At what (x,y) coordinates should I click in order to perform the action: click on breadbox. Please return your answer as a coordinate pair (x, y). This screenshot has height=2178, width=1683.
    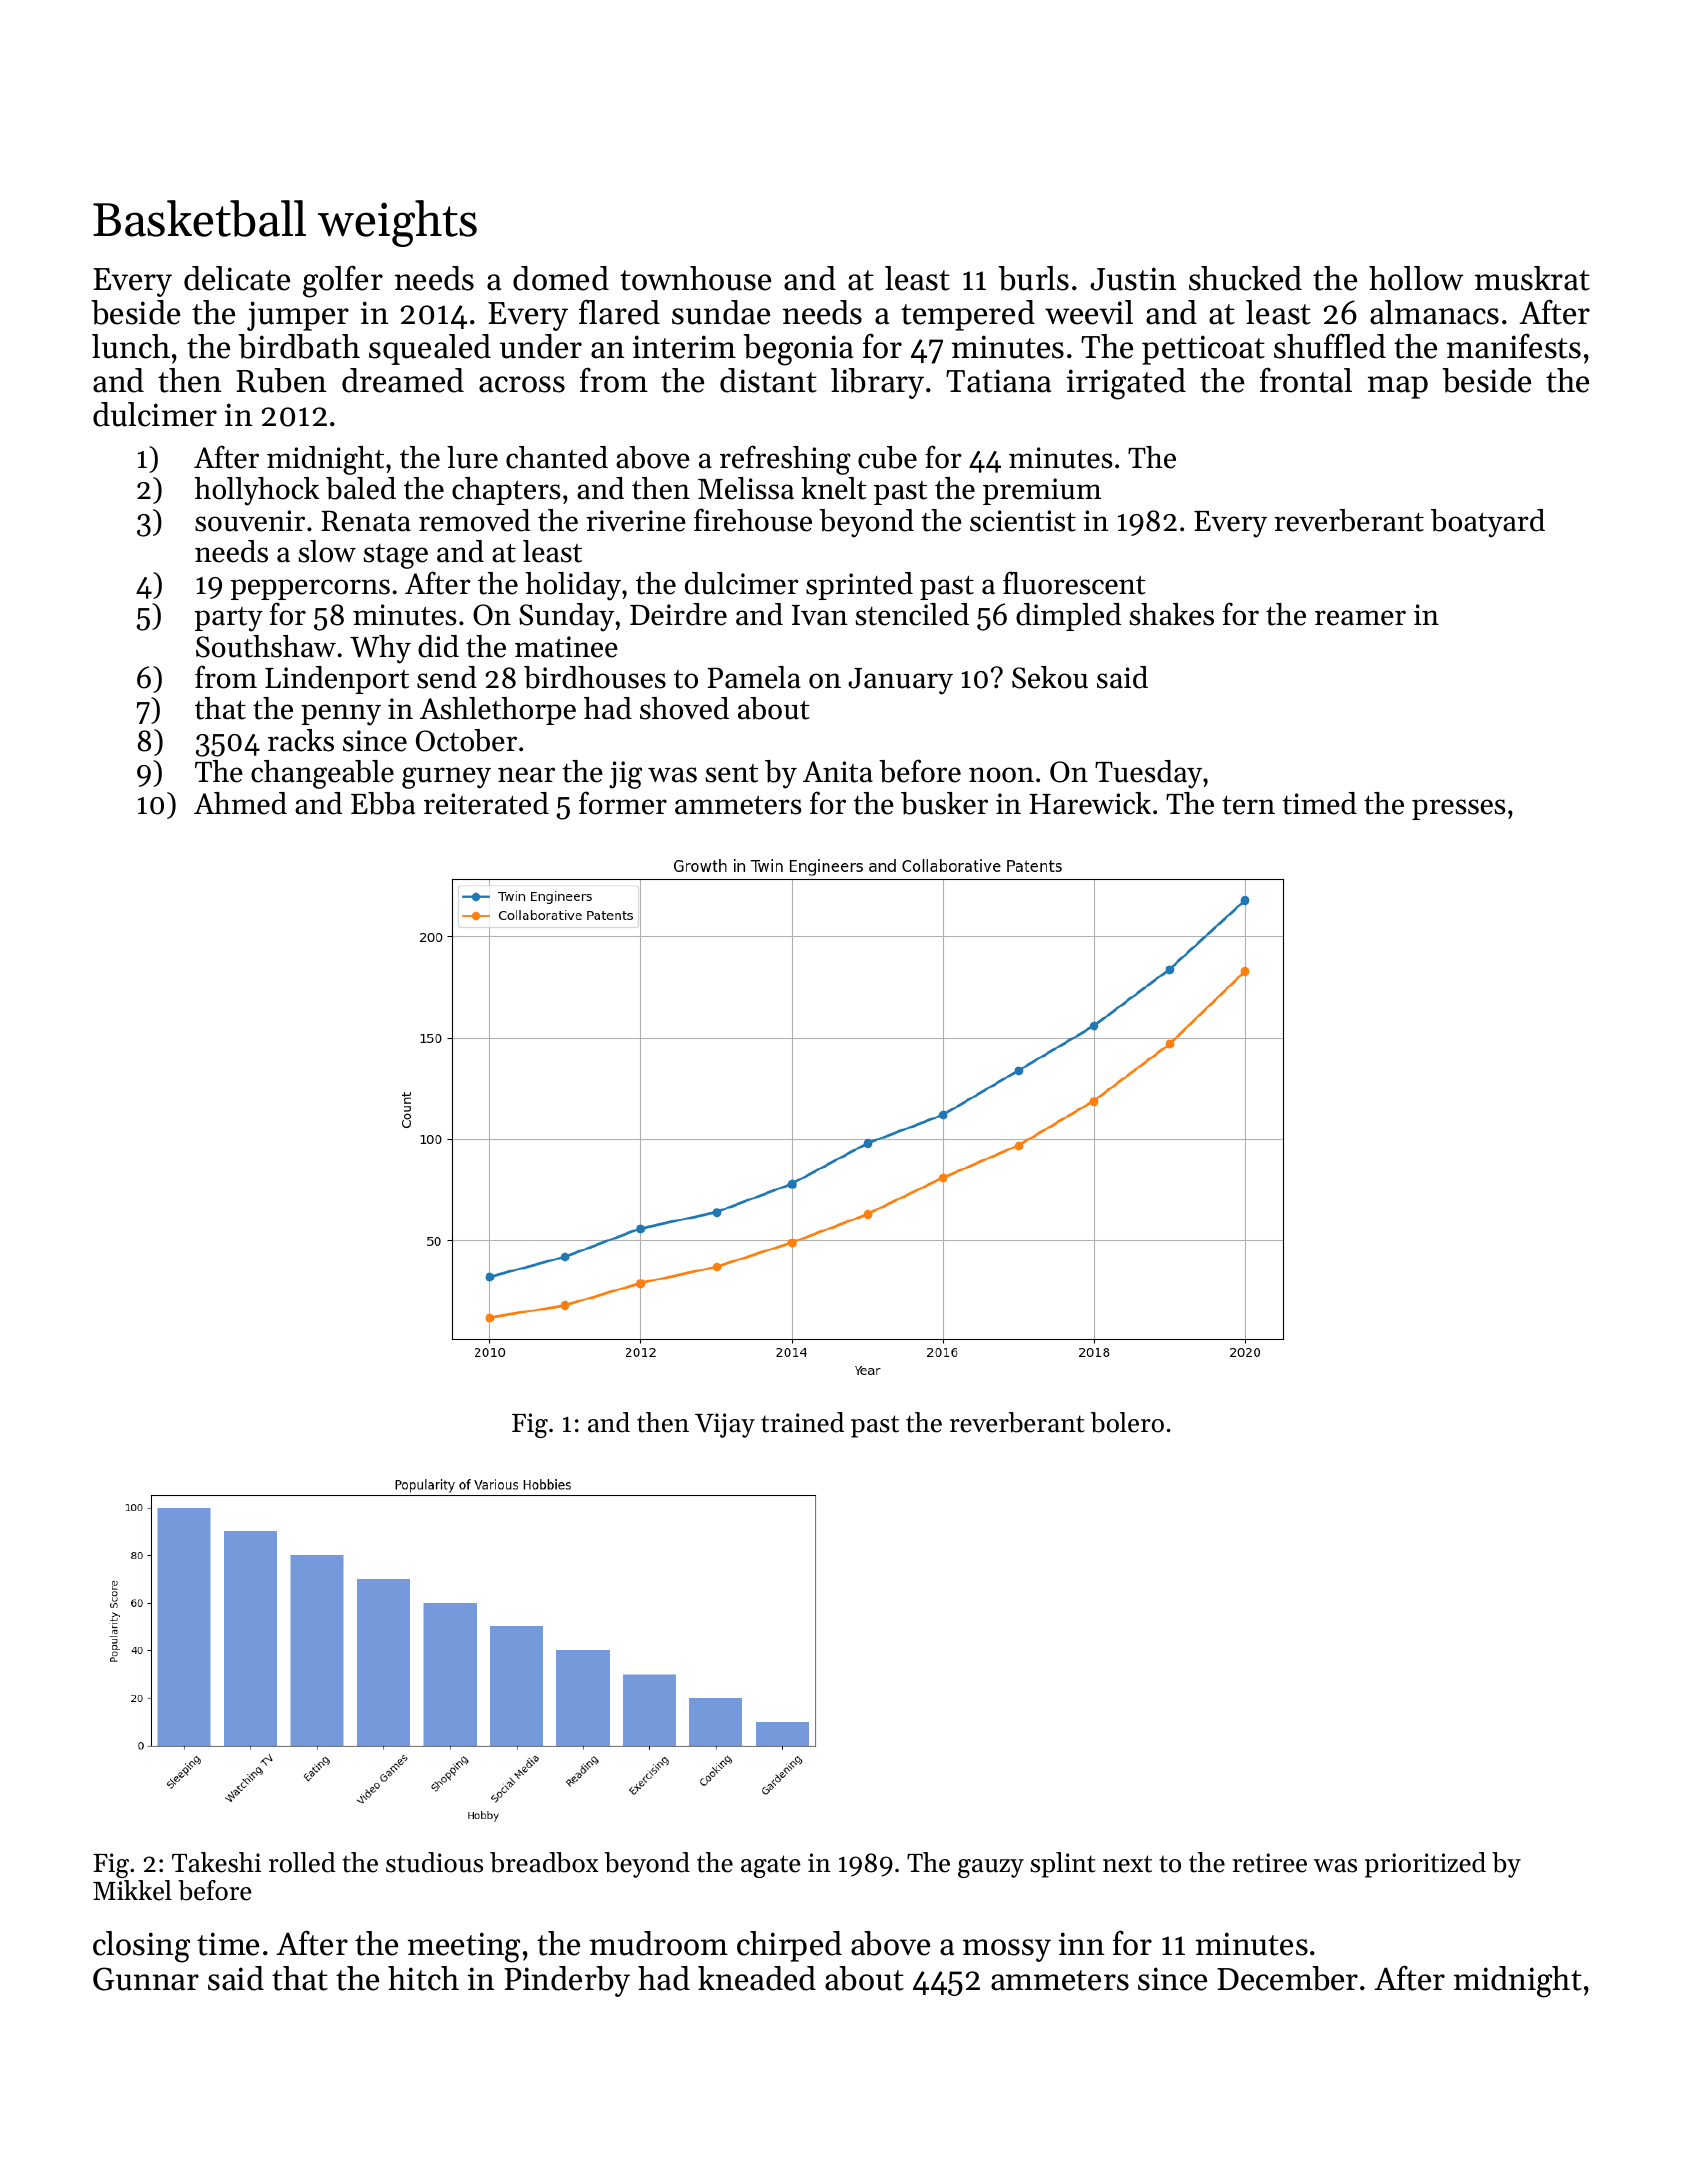
    Looking at the image, I should click on (544, 1862).
